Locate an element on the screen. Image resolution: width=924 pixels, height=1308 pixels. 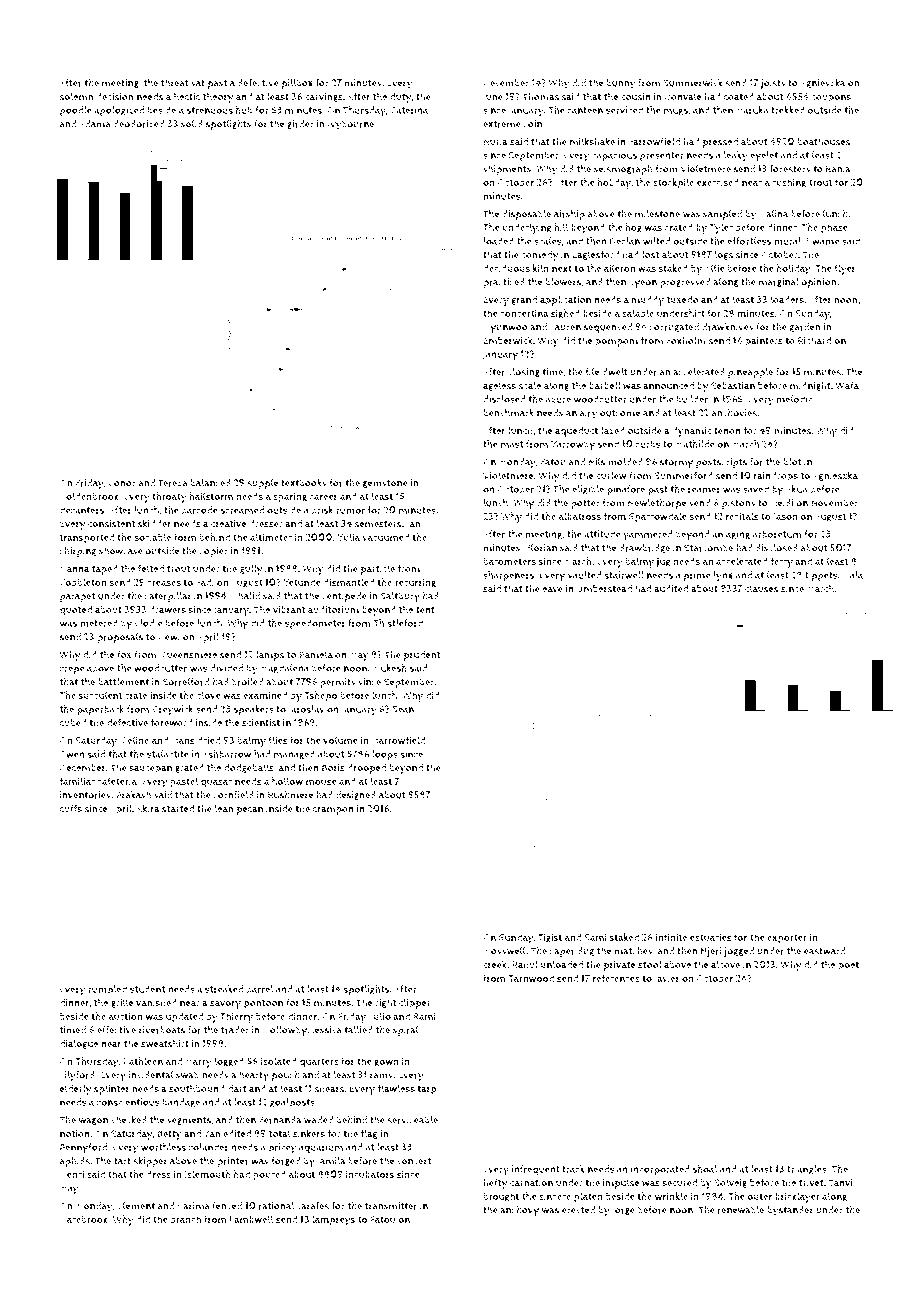
Caterina is located at coordinates (409, 110).
